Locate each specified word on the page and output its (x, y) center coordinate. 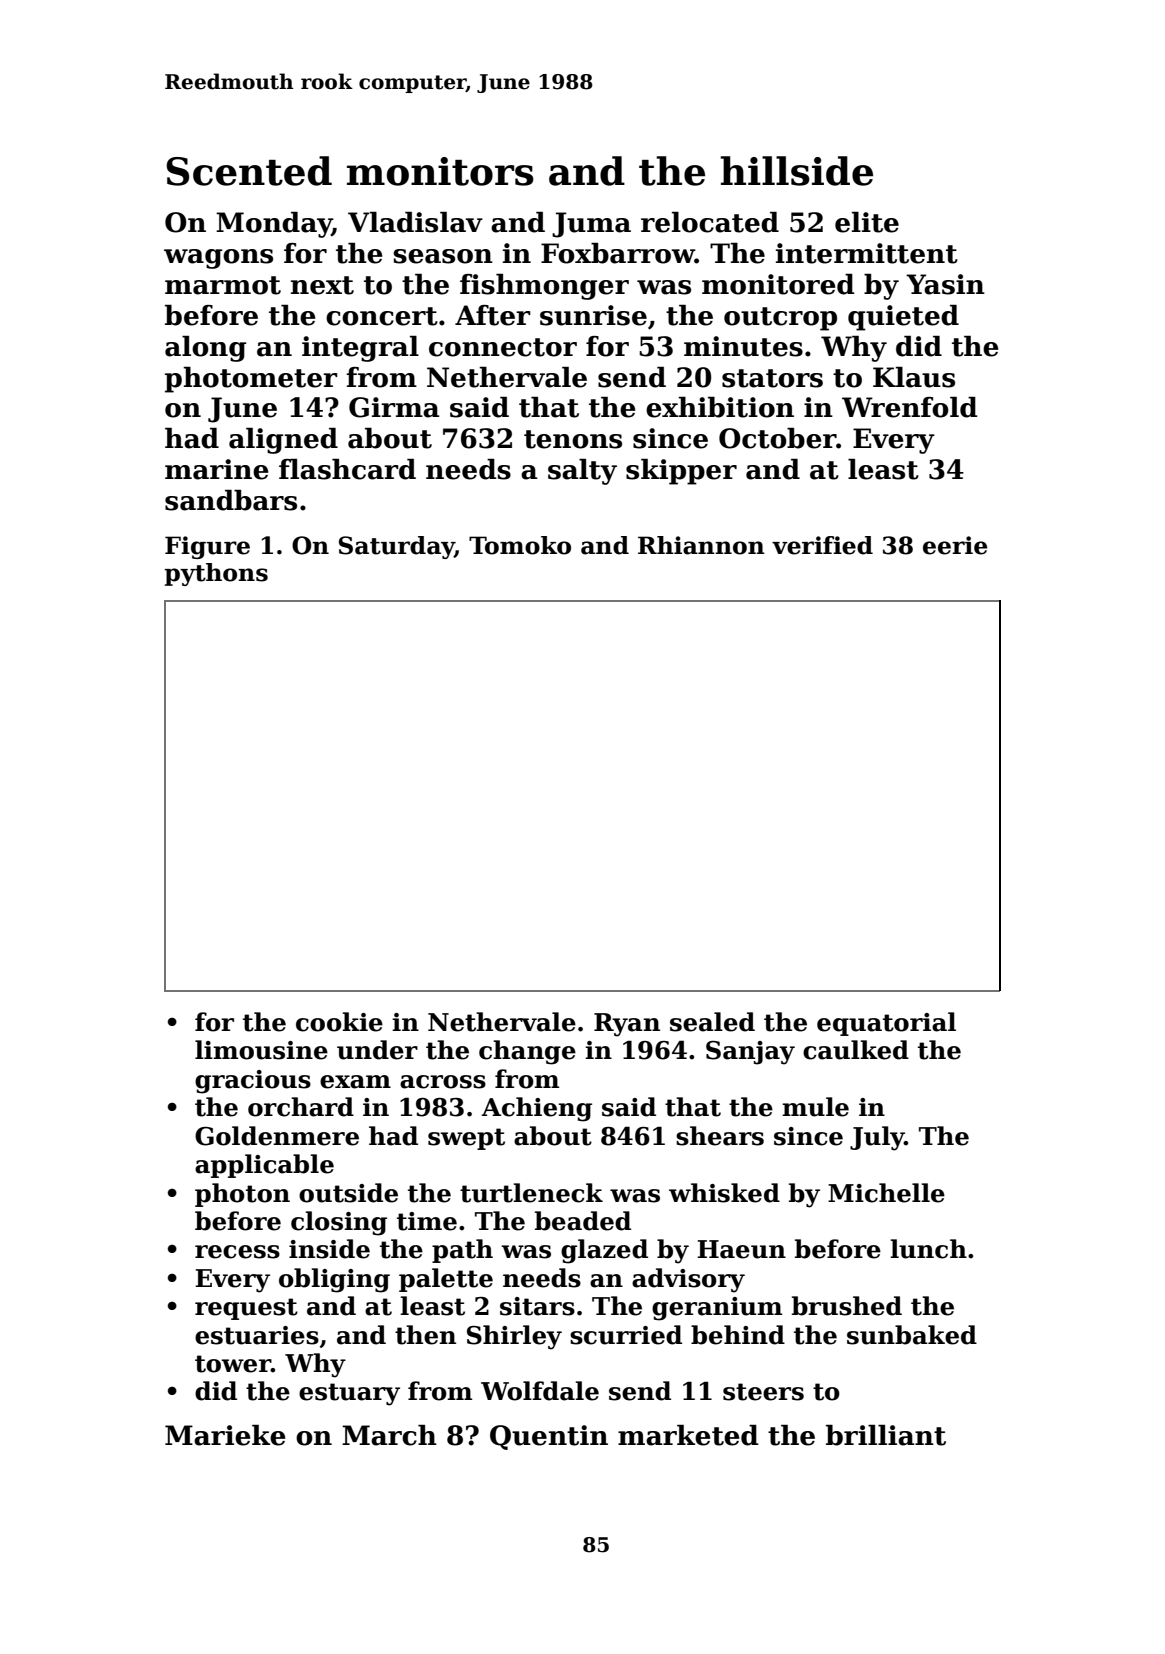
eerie (955, 545)
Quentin (549, 1437)
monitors (440, 171)
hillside (796, 171)
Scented (249, 171)
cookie (339, 1022)
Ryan (627, 1025)
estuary (349, 1394)
